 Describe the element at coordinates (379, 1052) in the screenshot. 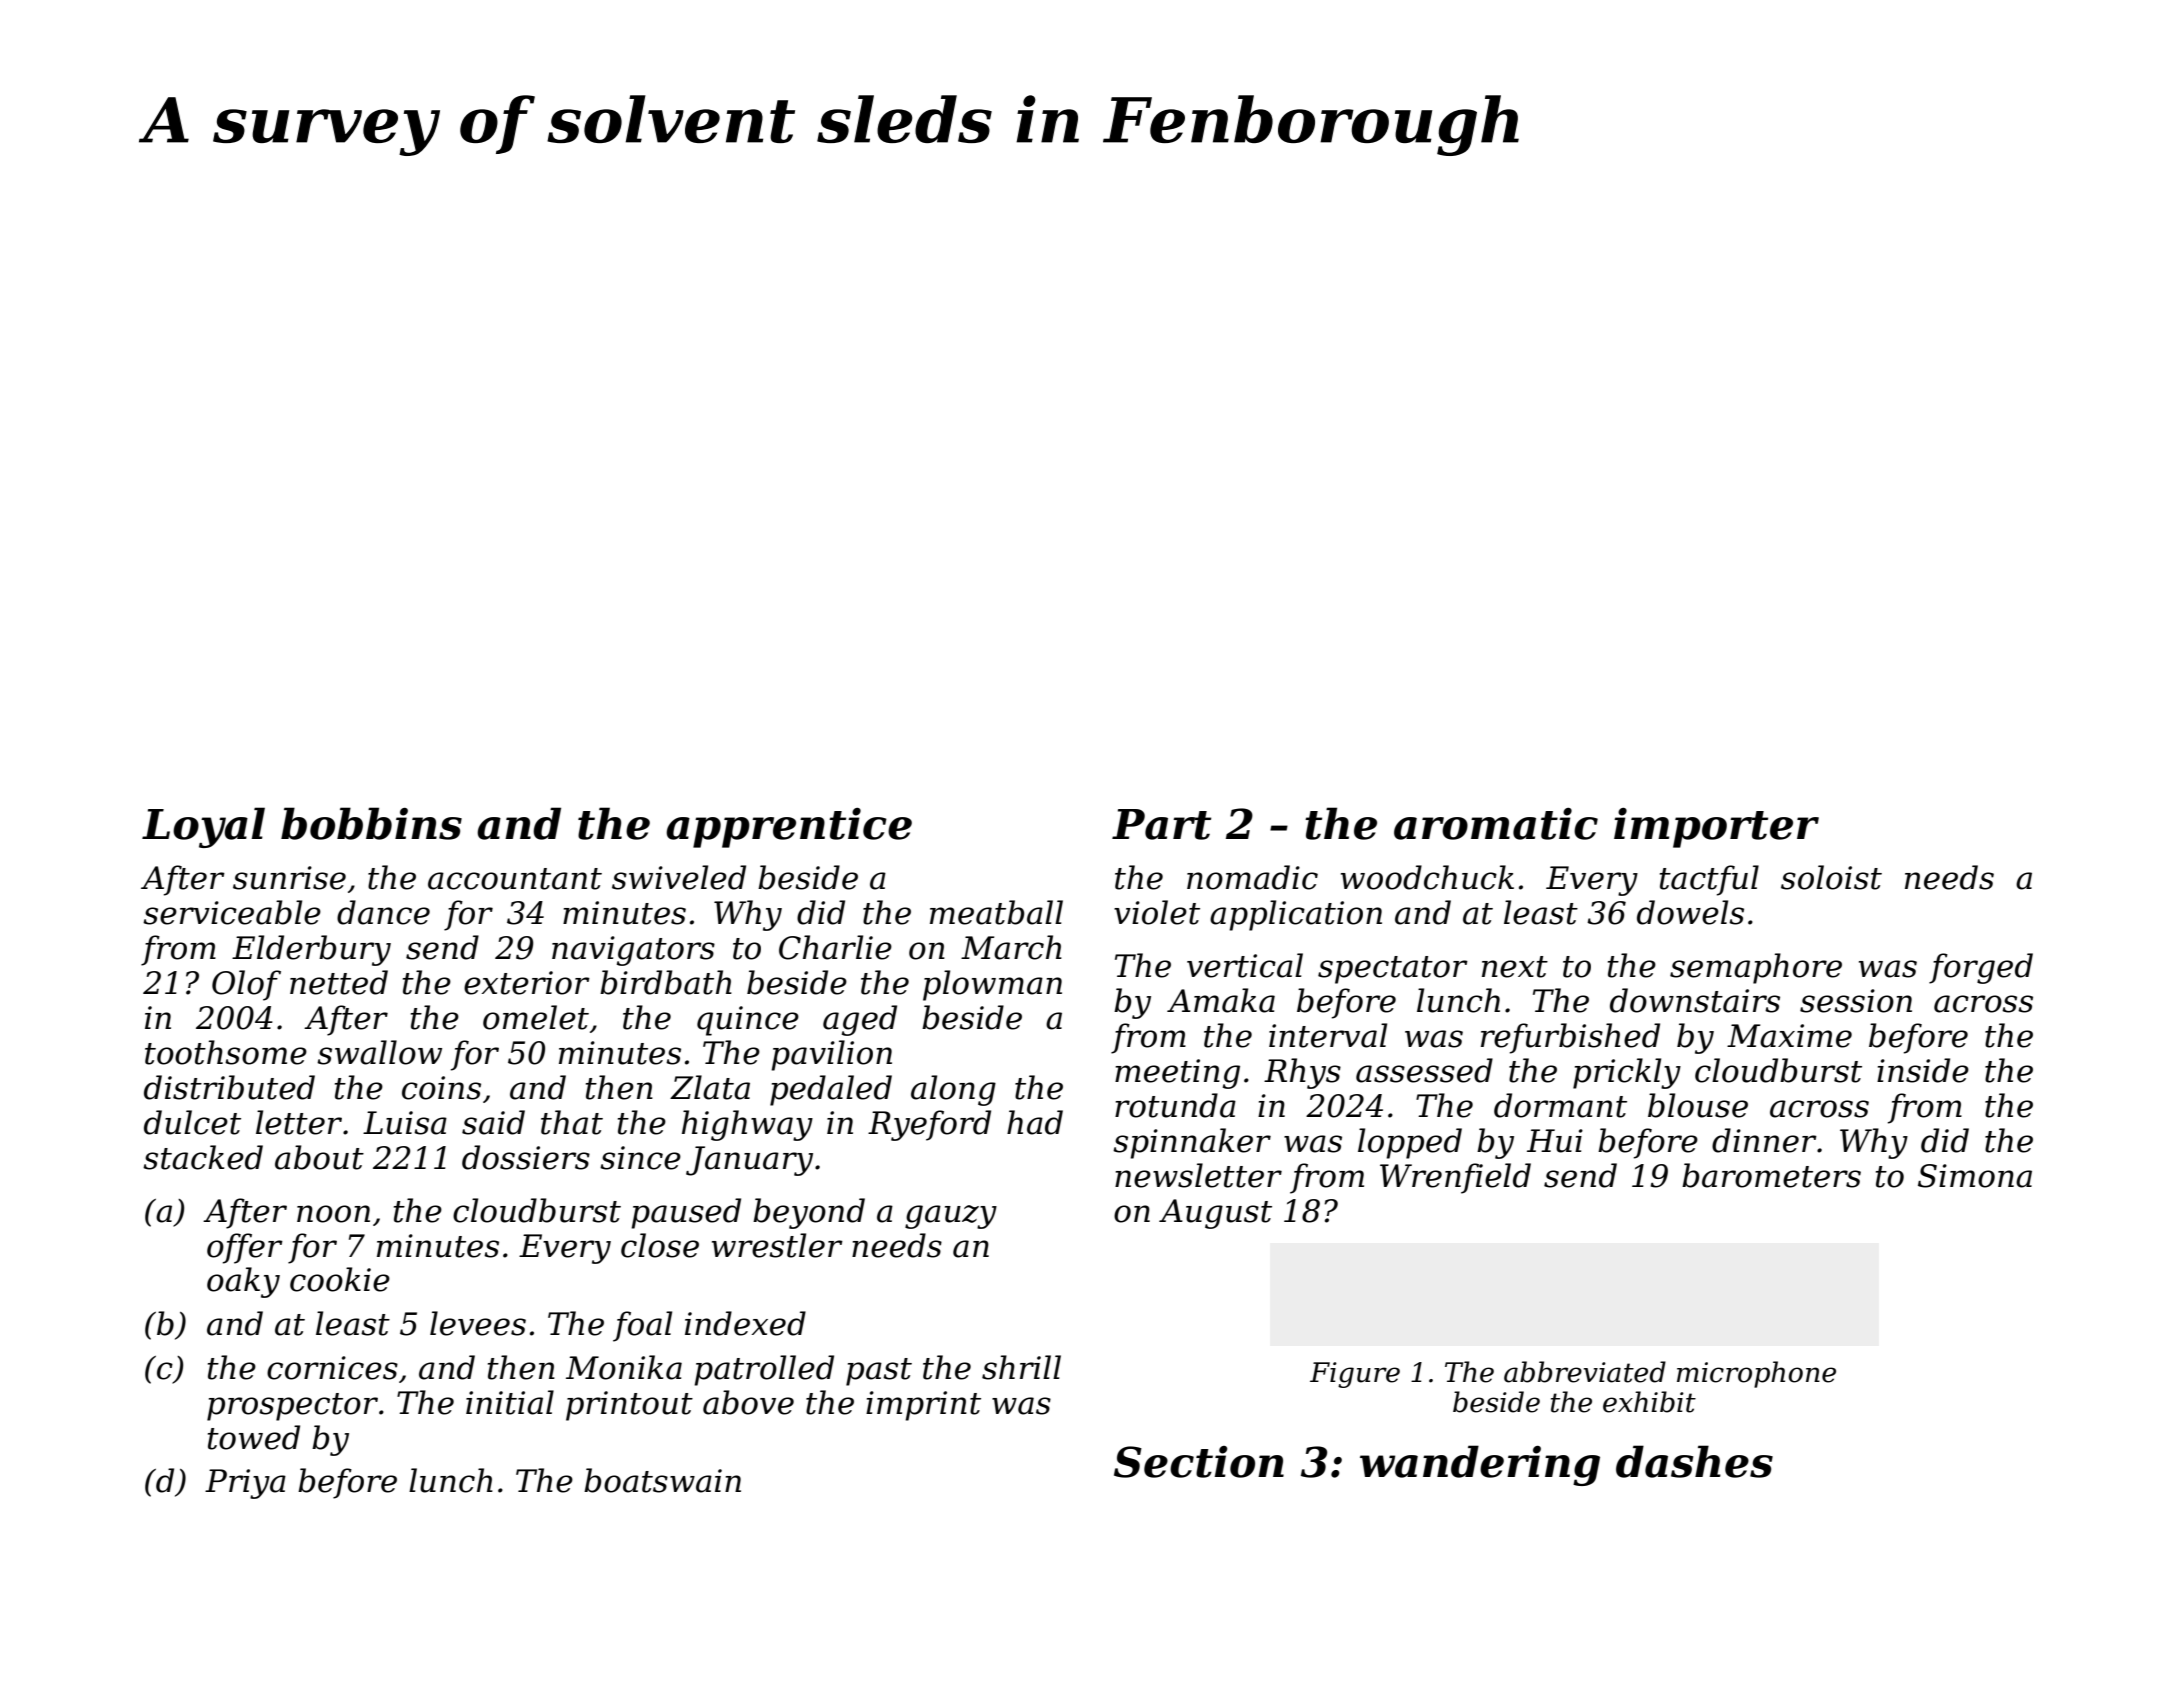

I see `swallow` at that location.
